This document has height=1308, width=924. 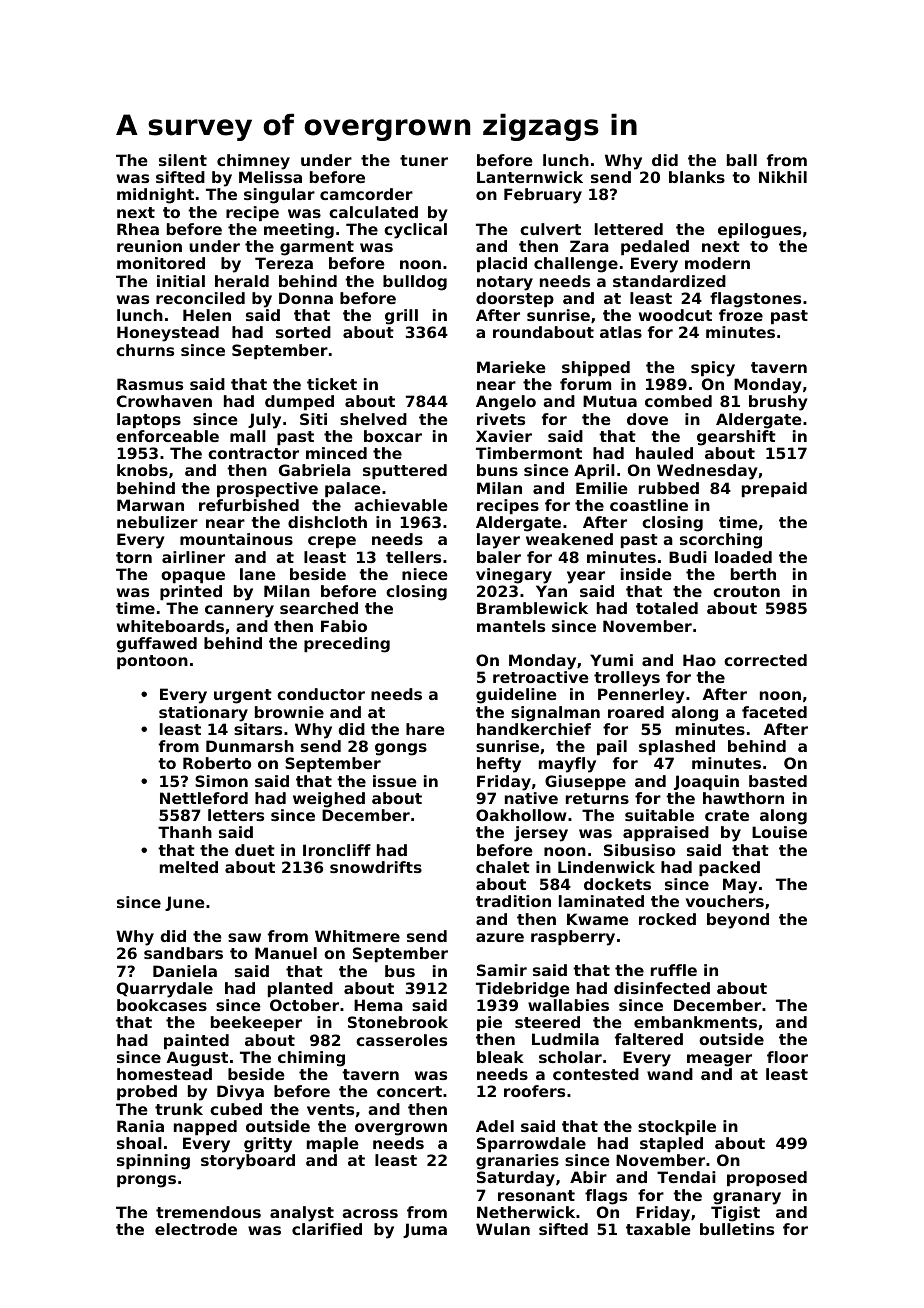 I want to click on Stonebrook, so click(x=398, y=1022).
